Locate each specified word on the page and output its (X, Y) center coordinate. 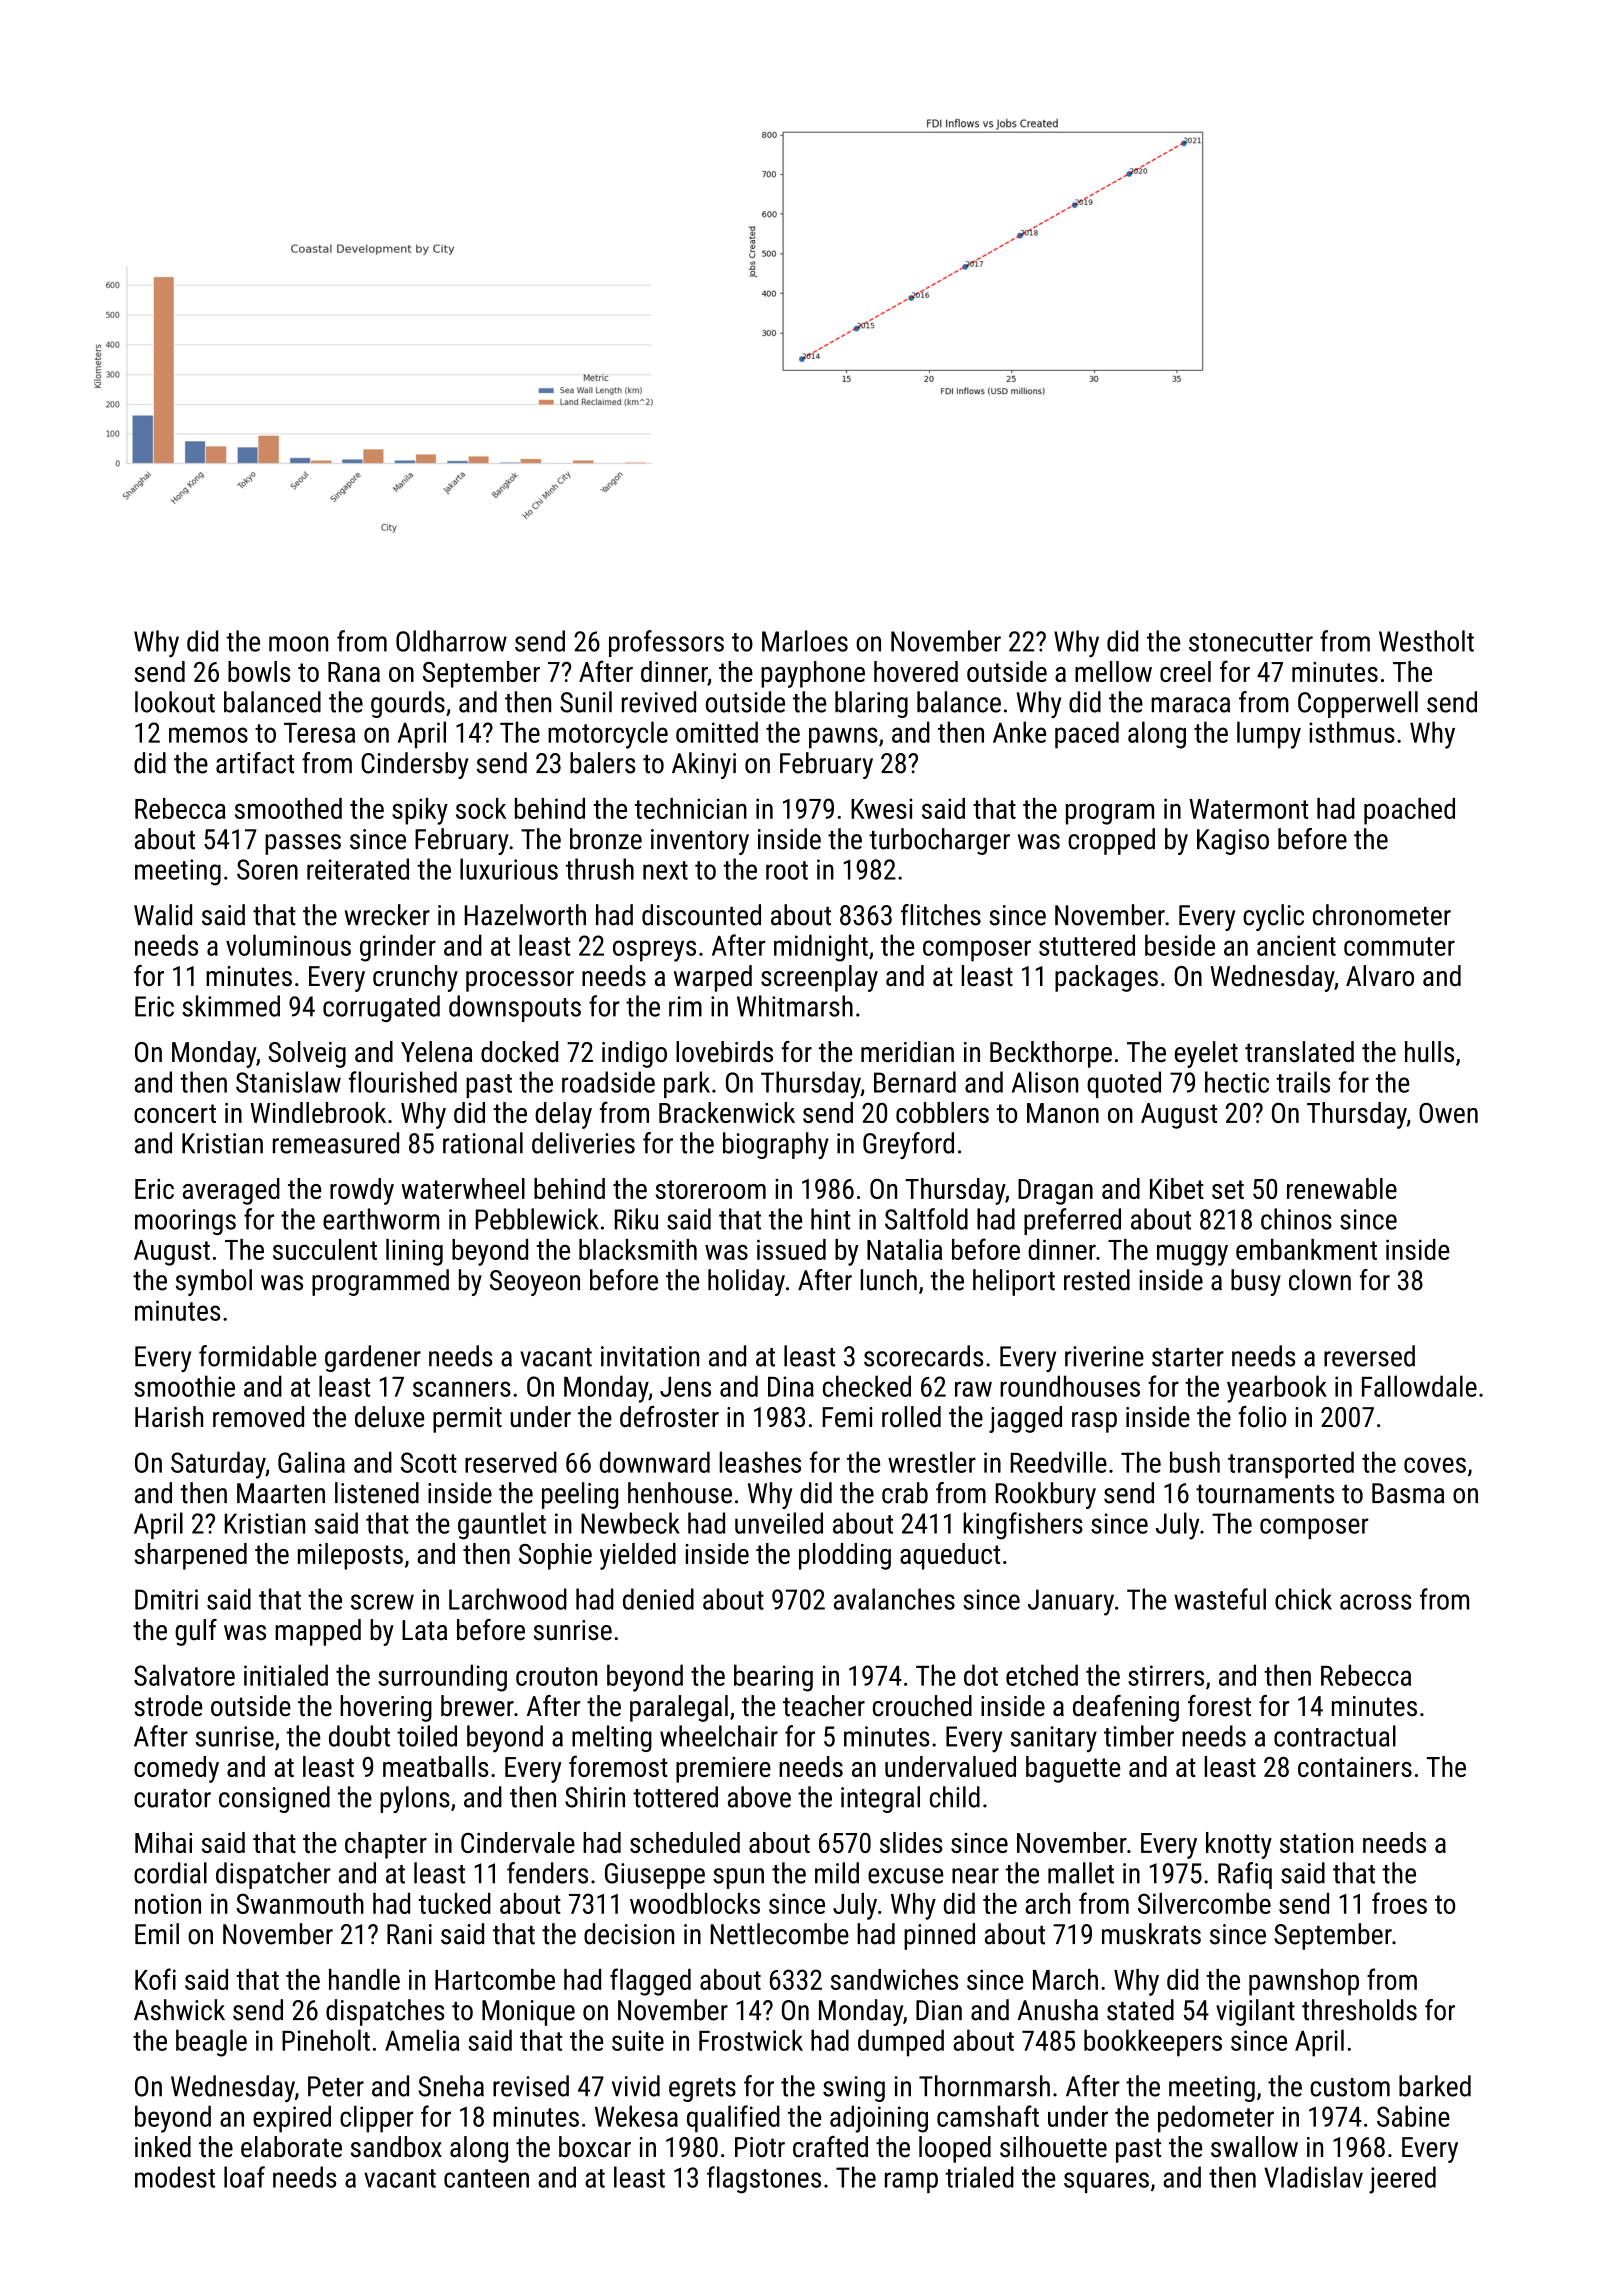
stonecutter (1251, 642)
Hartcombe (495, 1979)
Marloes (805, 641)
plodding (845, 1556)
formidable (257, 1356)
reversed (1369, 1356)
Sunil (586, 702)
